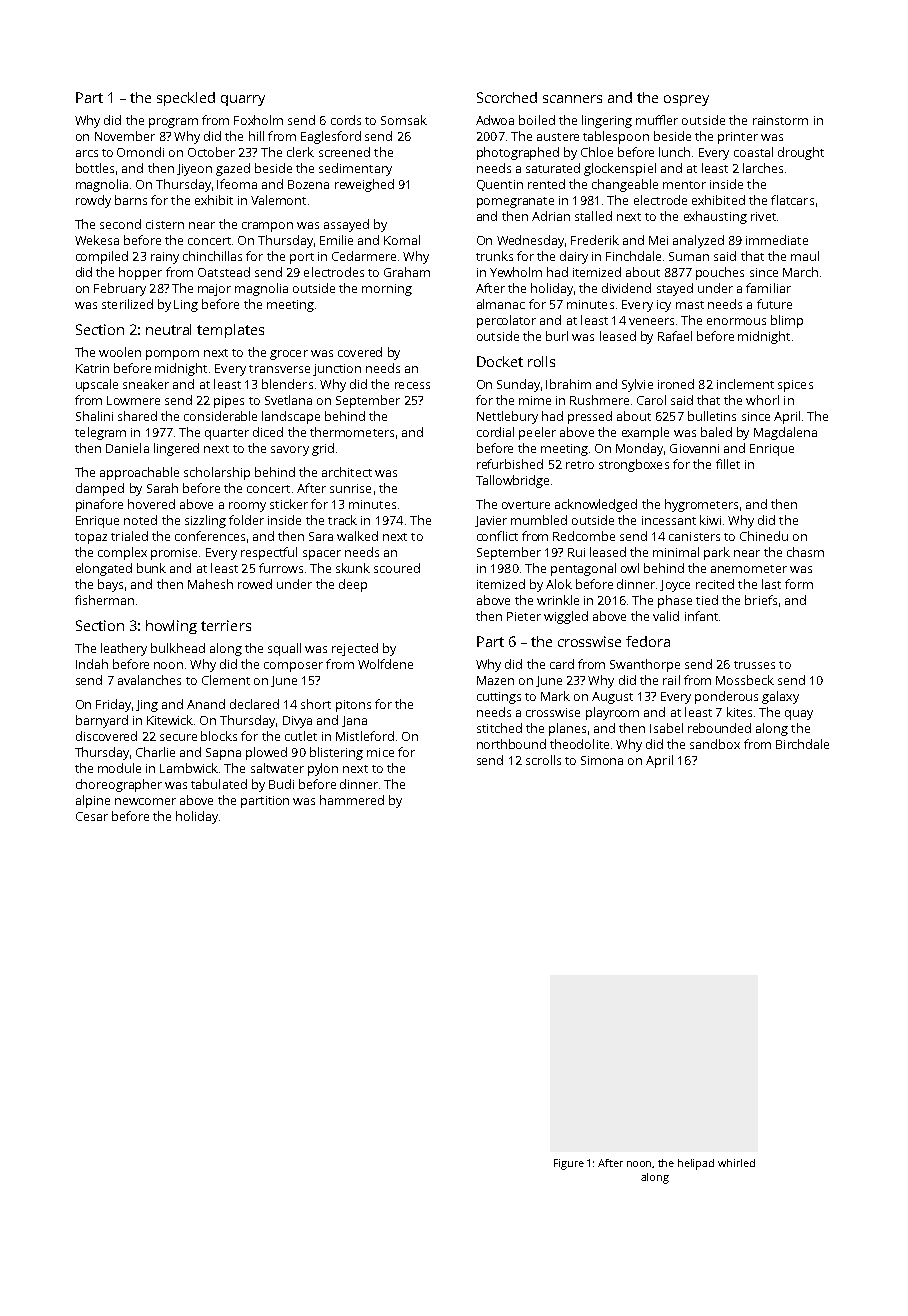 The image size is (908, 1316). What do you see at coordinates (500, 361) in the image?
I see `Docket` at bounding box center [500, 361].
